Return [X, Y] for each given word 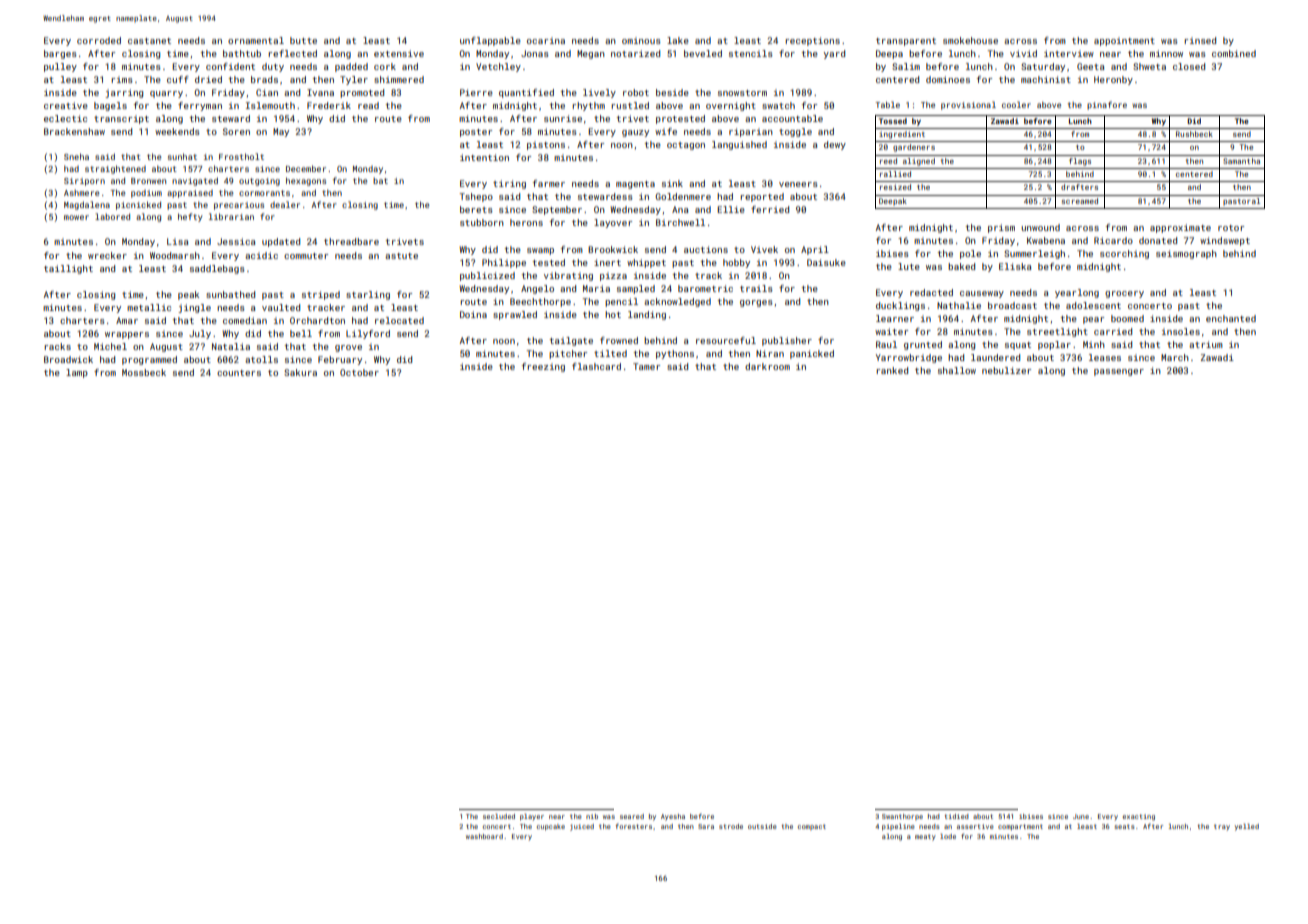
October [359, 372]
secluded [499, 816]
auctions [706, 249]
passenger [1119, 372]
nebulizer [1006, 370]
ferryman [200, 106]
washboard [484, 836]
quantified [526, 93]
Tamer [646, 366]
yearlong [1077, 293]
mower [76, 217]
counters [239, 373]
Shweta [1149, 66]
